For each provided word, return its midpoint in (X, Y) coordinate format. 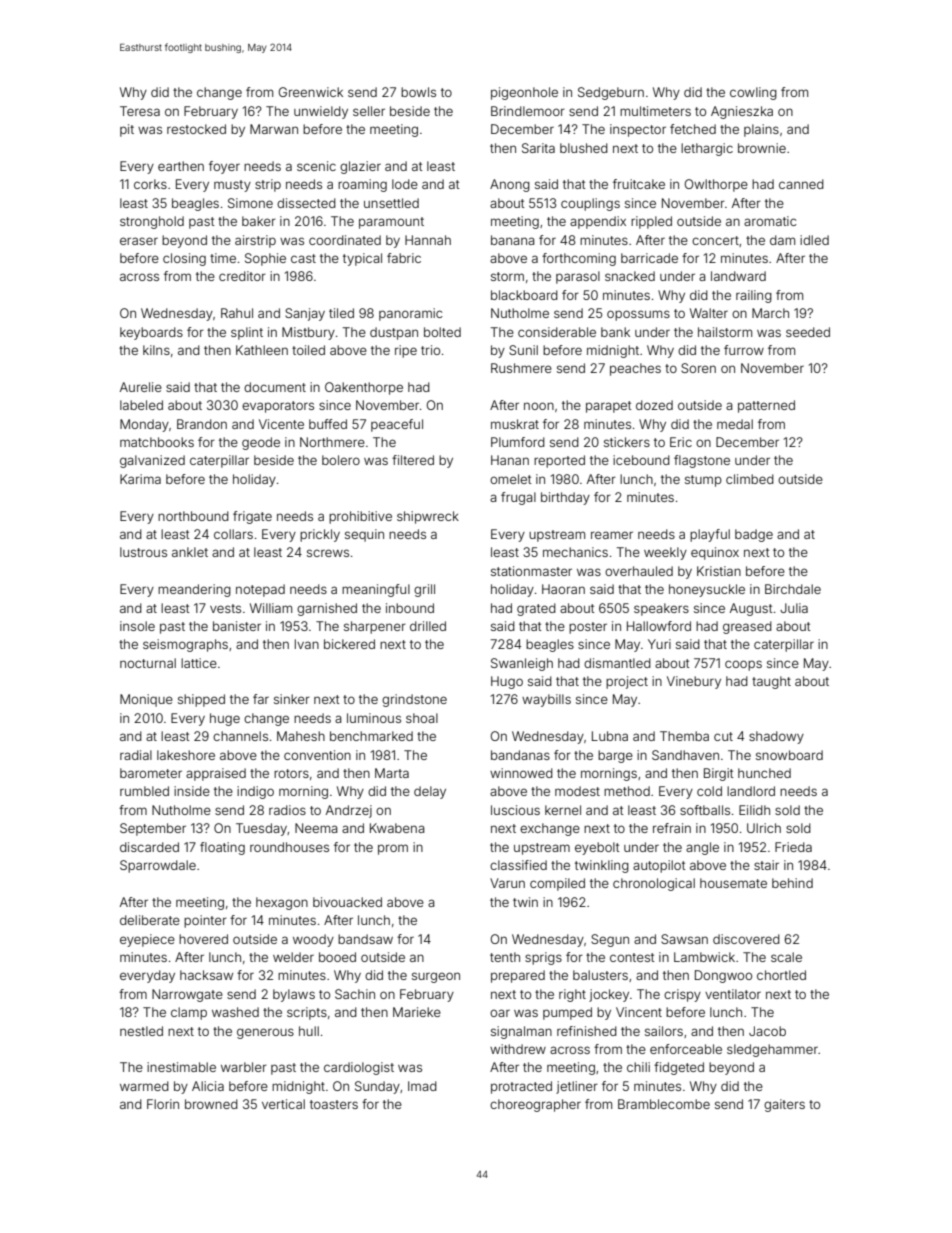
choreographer (535, 1105)
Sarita (538, 148)
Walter (709, 313)
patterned (766, 406)
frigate (252, 517)
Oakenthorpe (364, 388)
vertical (283, 1104)
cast (303, 258)
